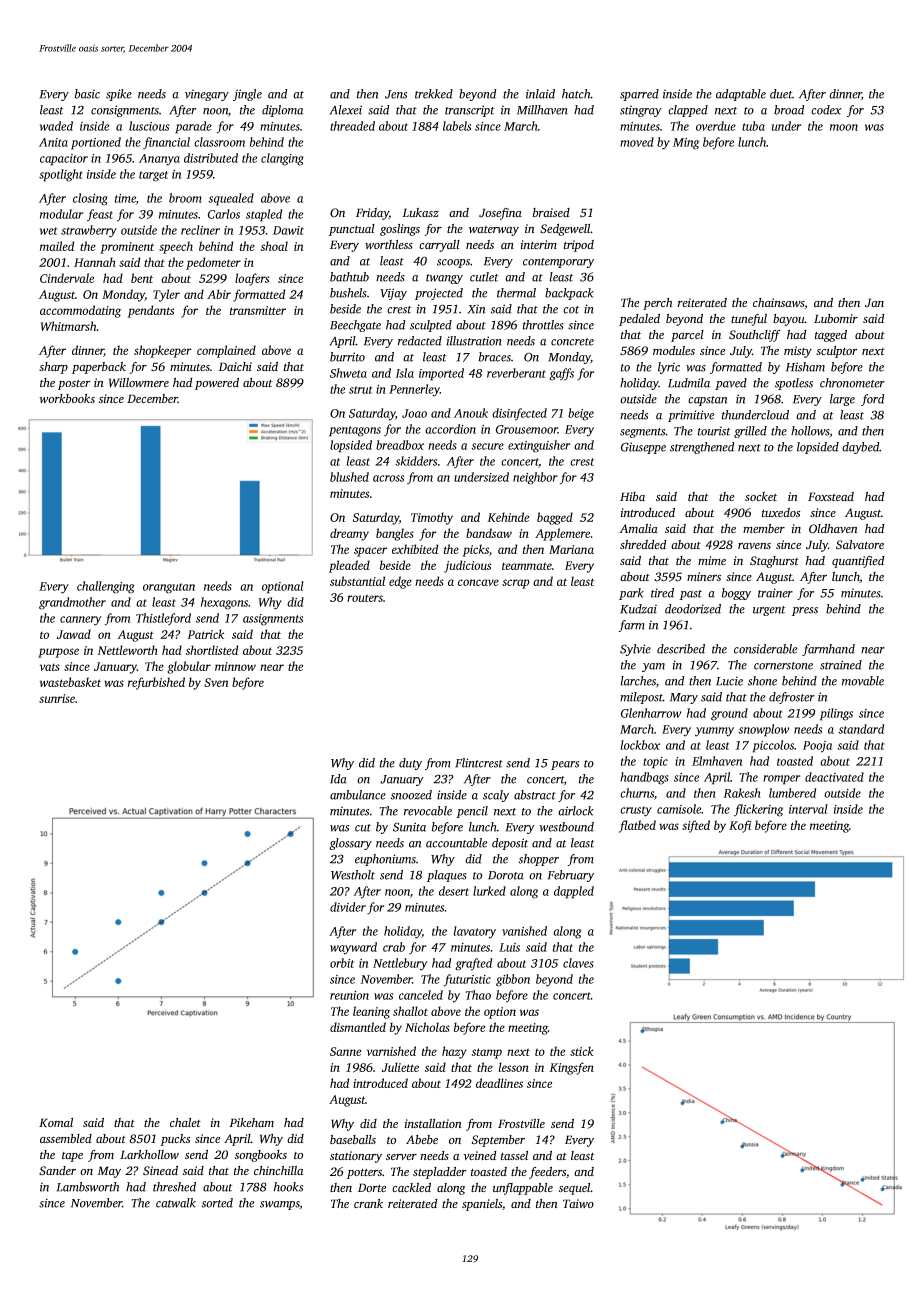  Describe the element at coordinates (368, 1203) in the page. I see `crank` at that location.
